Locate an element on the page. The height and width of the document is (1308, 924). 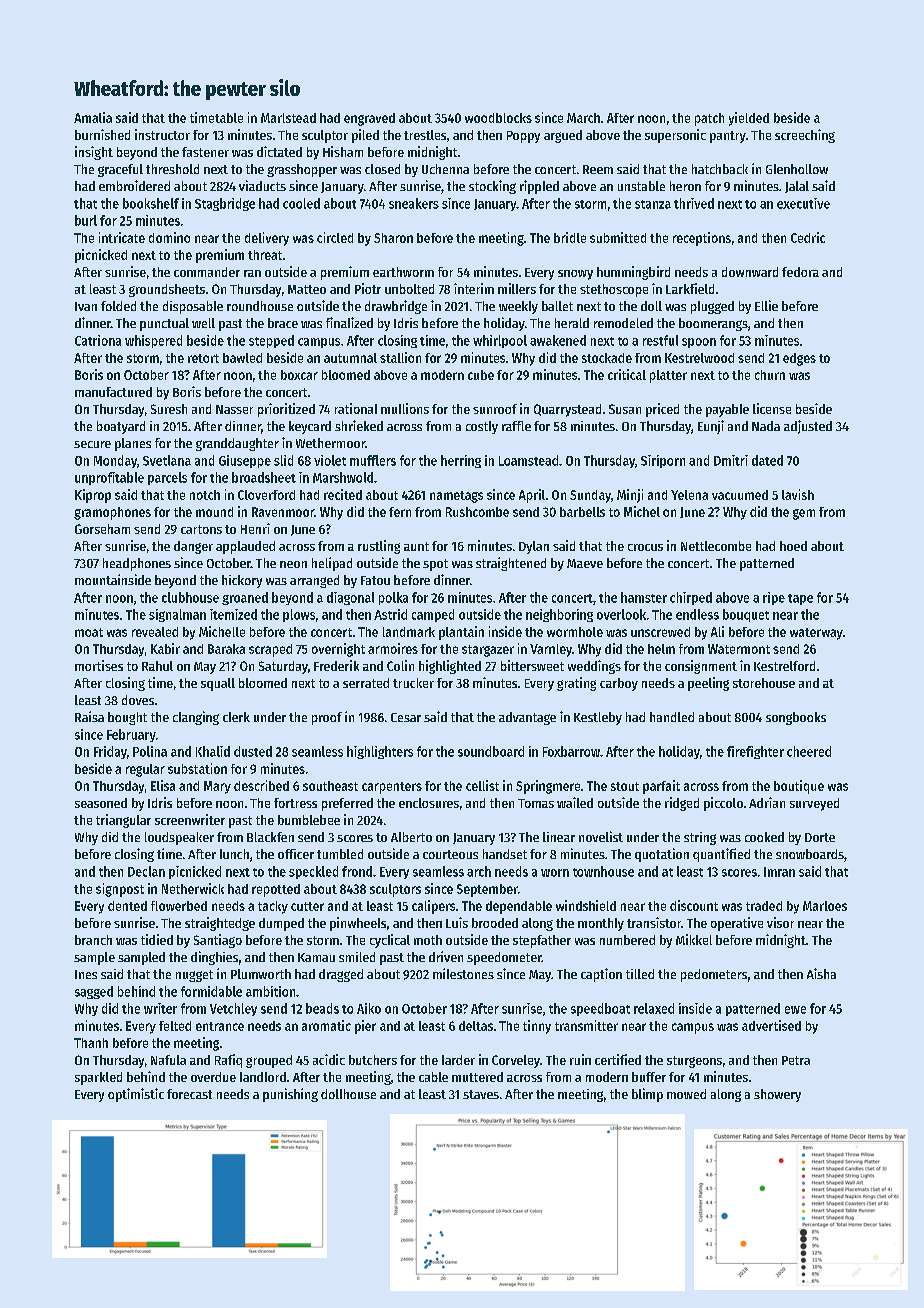
hoed is located at coordinates (793, 546).
